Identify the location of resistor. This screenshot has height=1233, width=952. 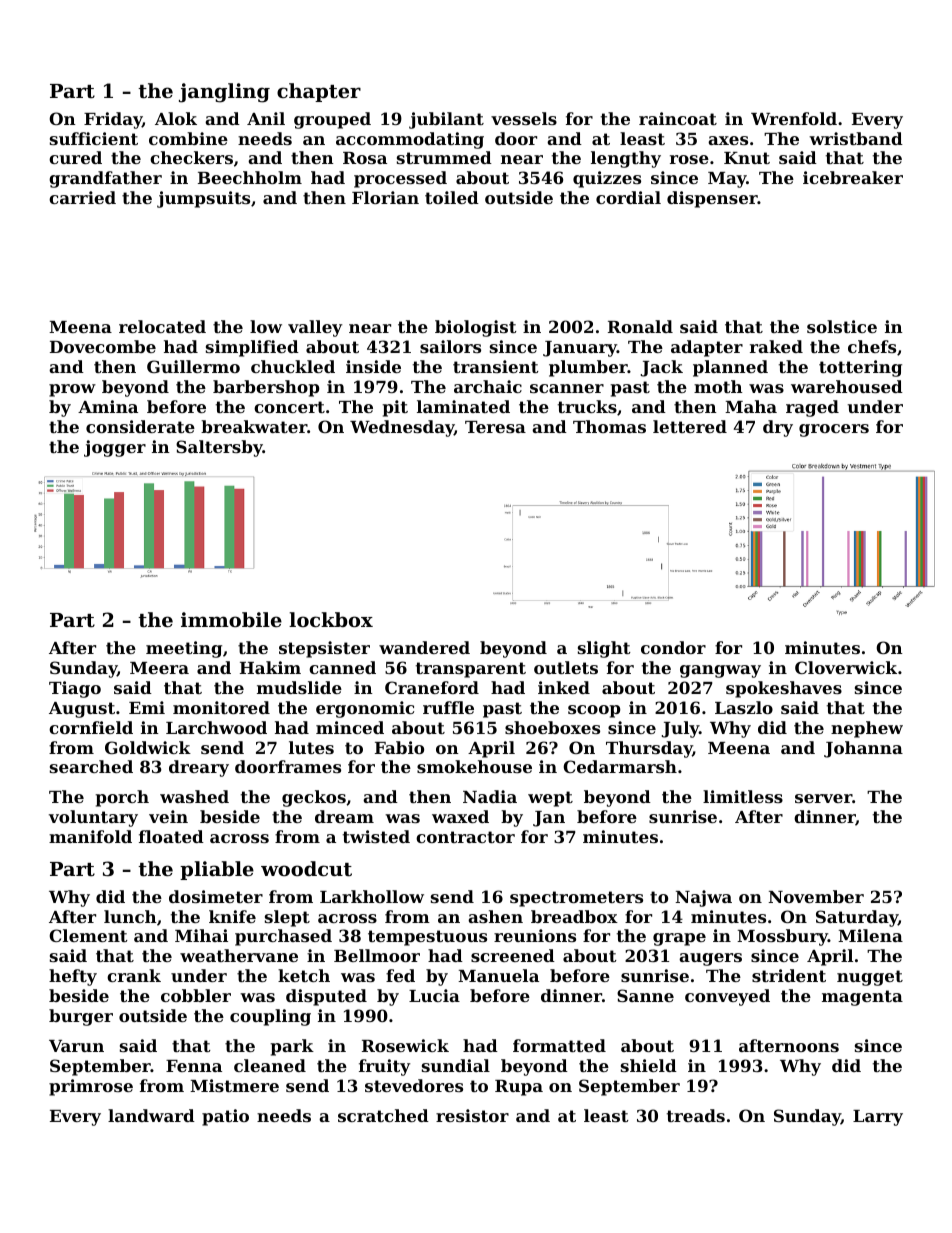
(472, 1115).
